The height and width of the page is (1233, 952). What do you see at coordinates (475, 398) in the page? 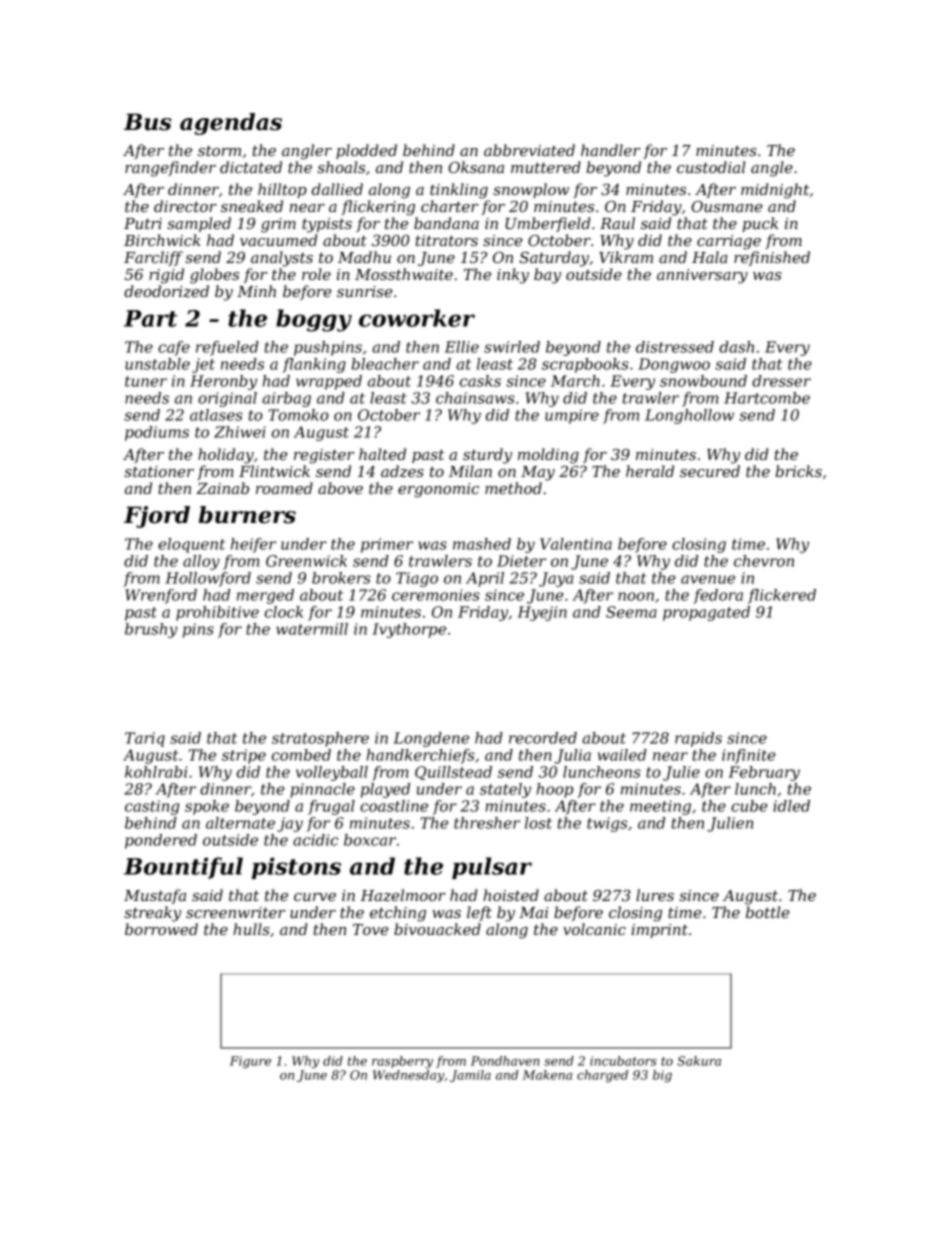
I see `chainsaws` at bounding box center [475, 398].
